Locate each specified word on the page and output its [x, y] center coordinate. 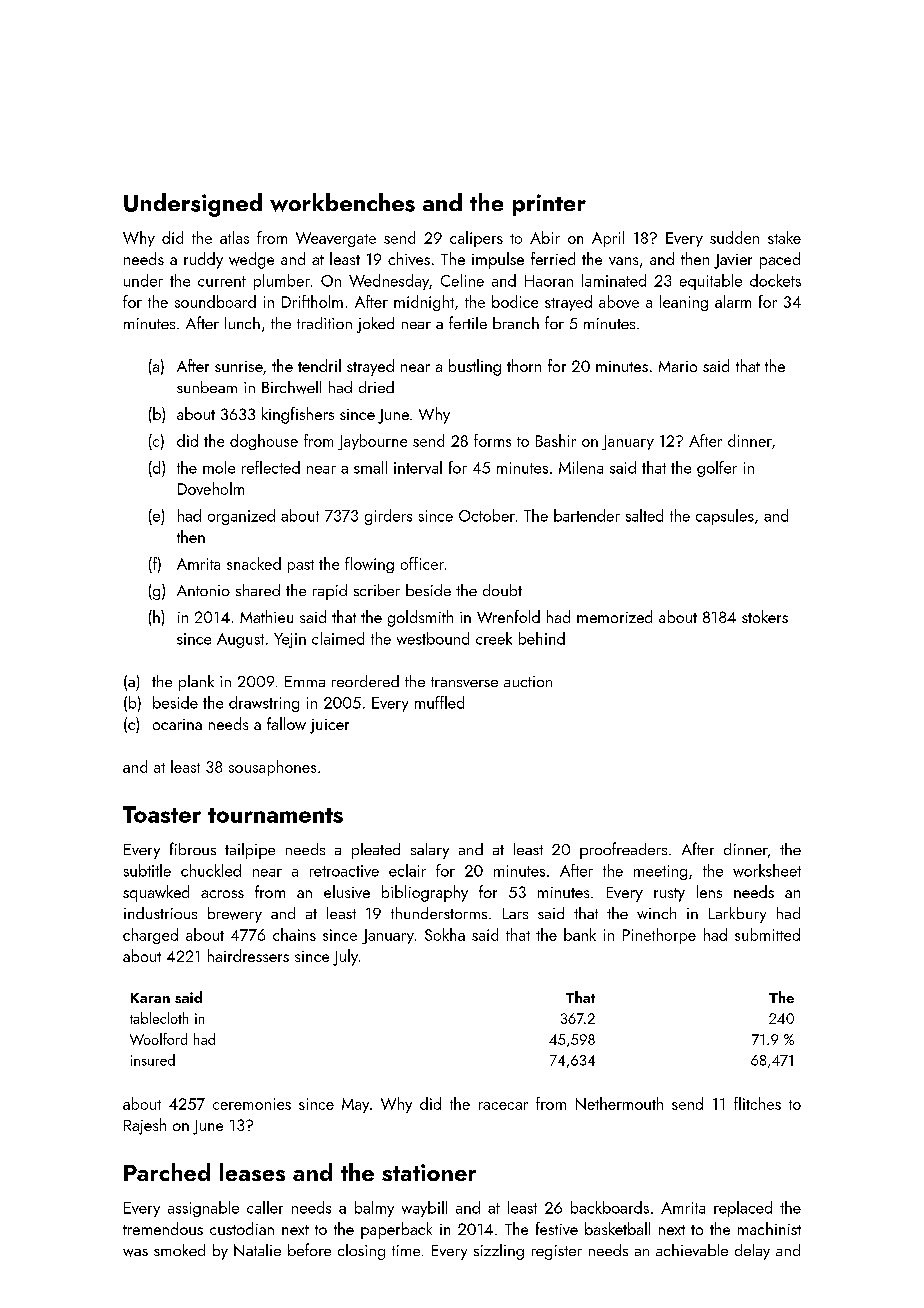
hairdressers [248, 955]
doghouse [264, 442]
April [608, 239]
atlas [234, 237]
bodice [515, 301]
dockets [775, 280]
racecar [503, 1106]
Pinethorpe [659, 936]
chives [409, 258]
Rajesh [145, 1126]
